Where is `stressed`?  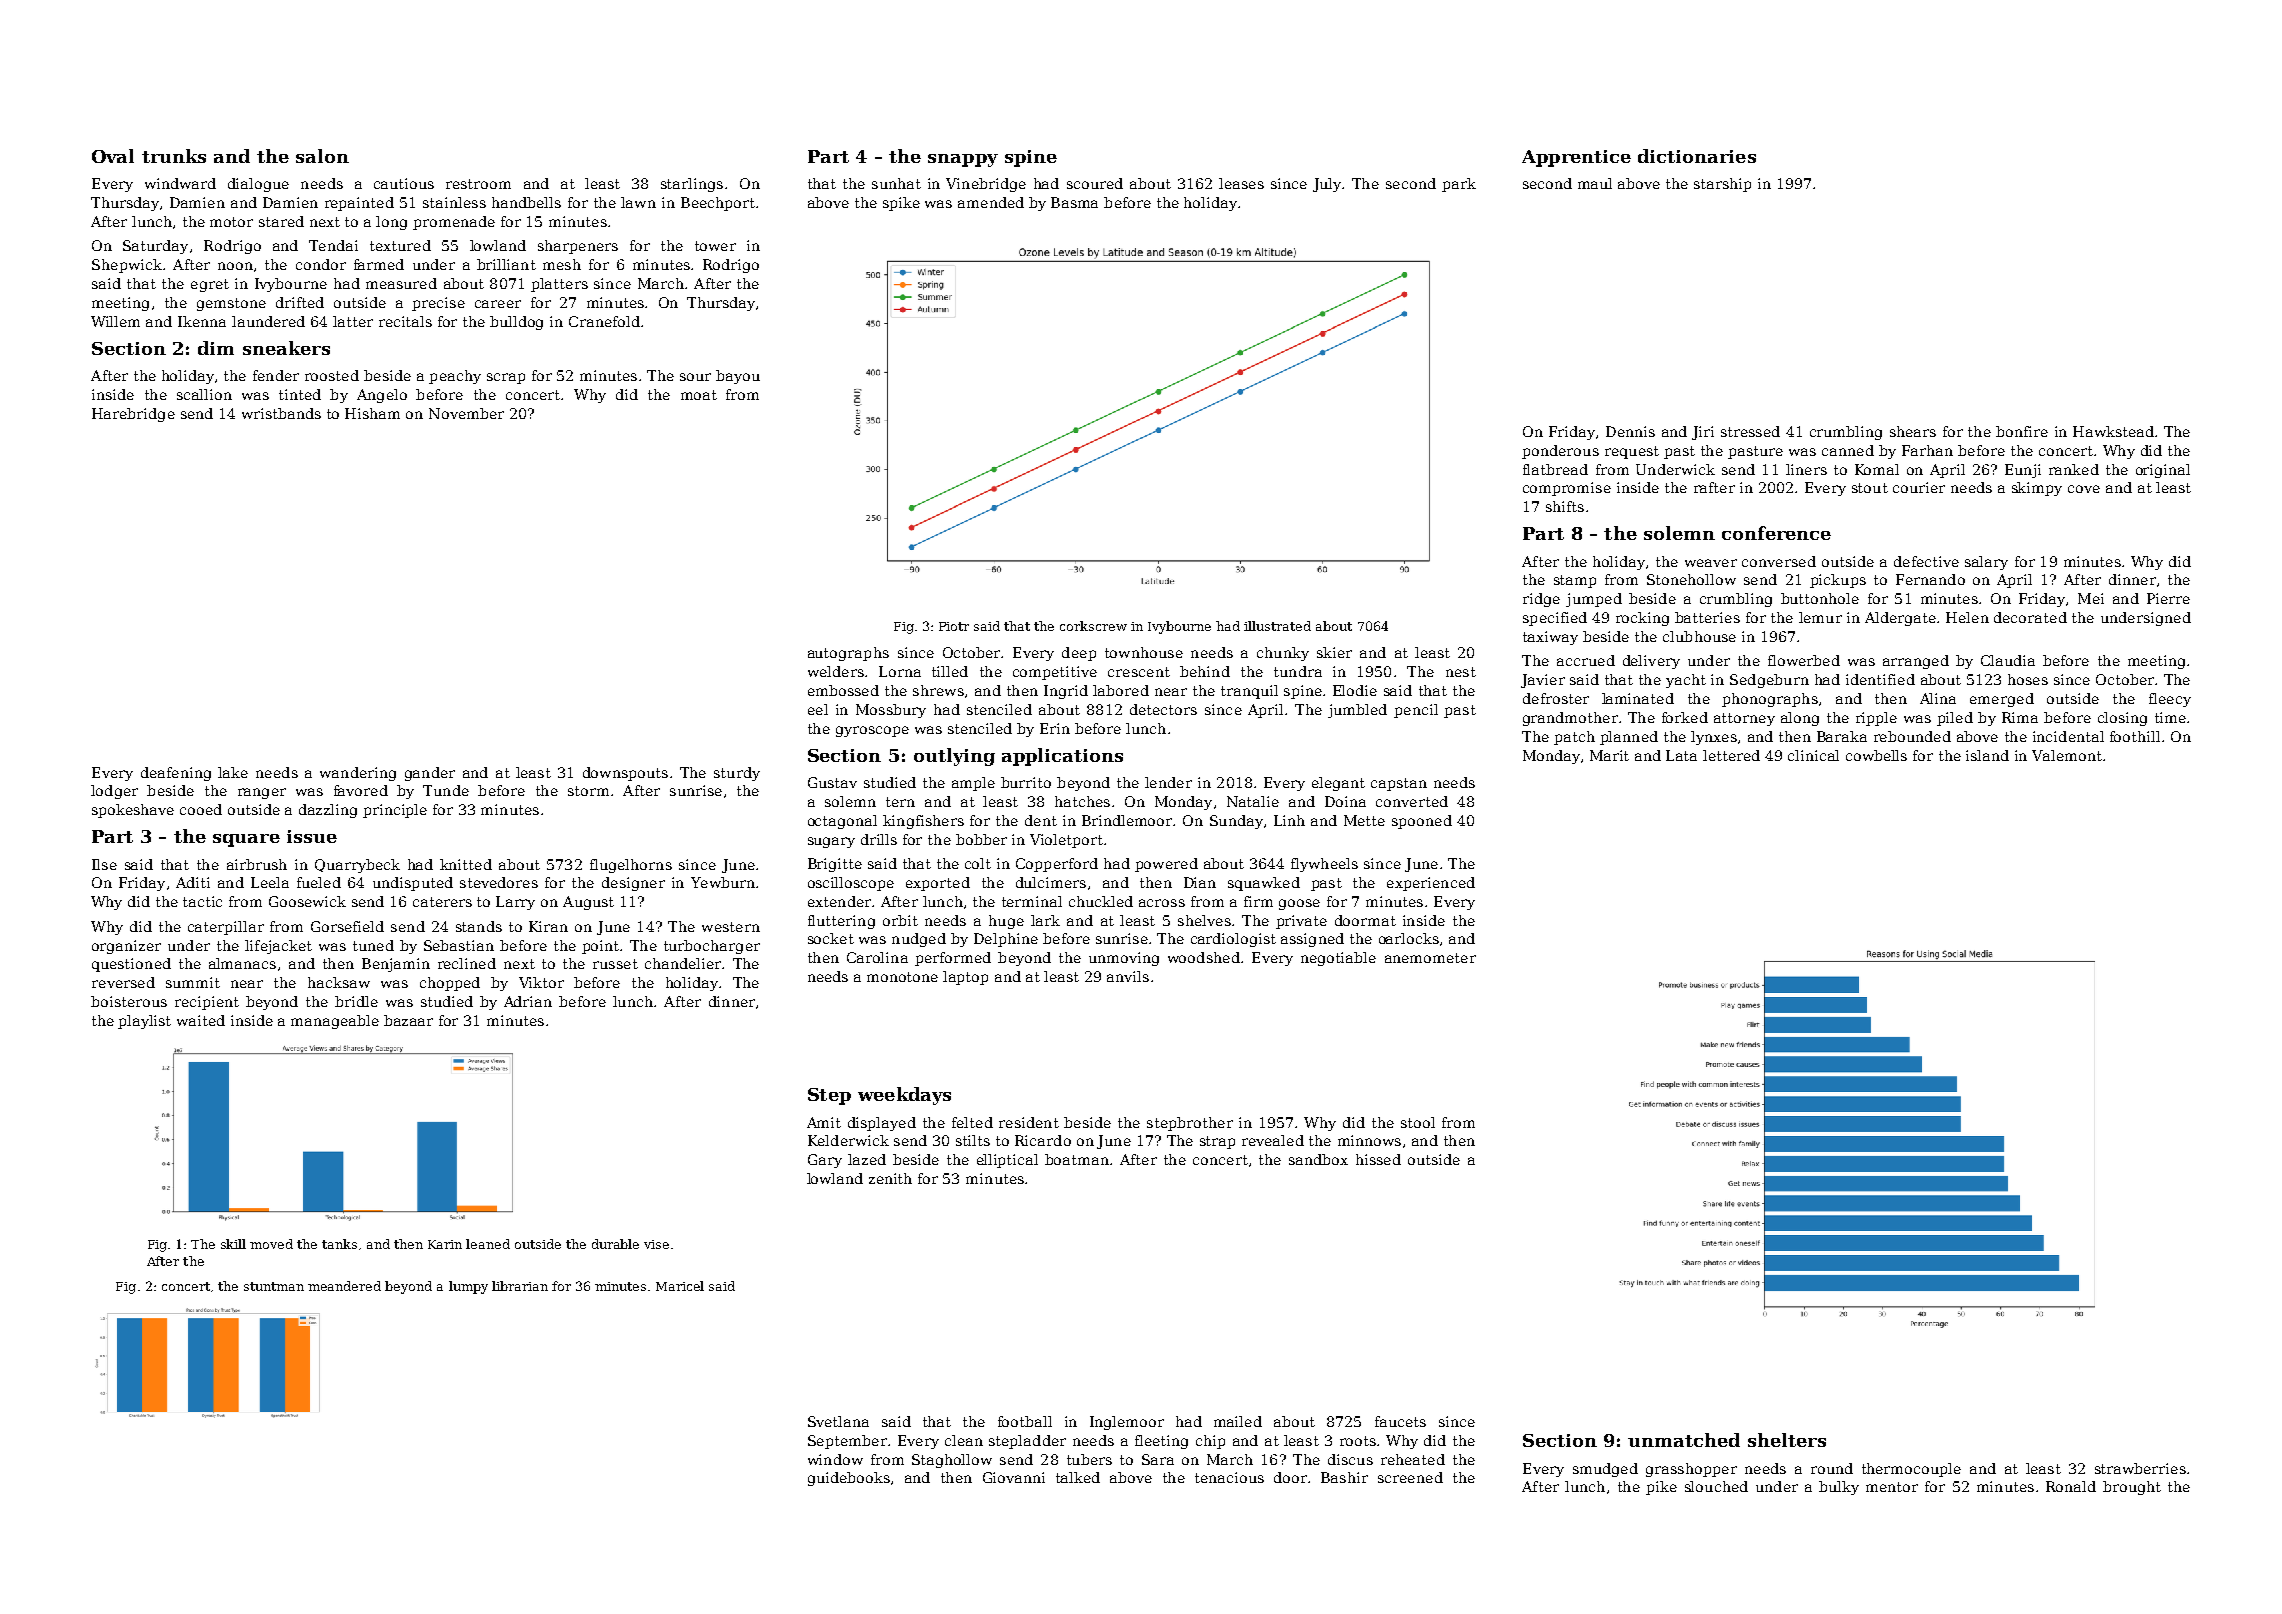
stressed is located at coordinates (1750, 431).
